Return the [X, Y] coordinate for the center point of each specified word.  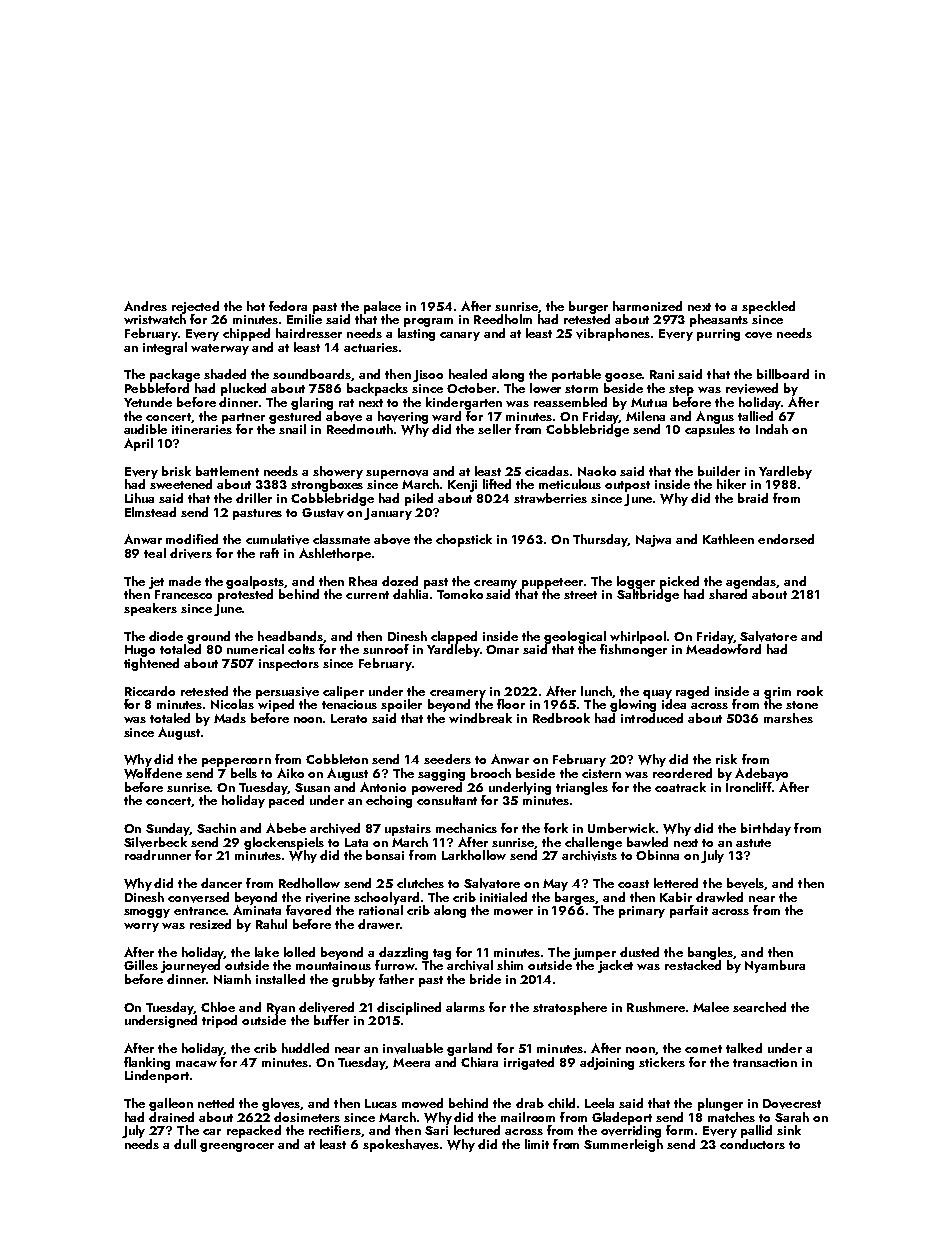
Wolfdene [153, 773]
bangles [710, 953]
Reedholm [503, 319]
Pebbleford [157, 388]
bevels [745, 883]
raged [692, 692]
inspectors [289, 665]
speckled [768, 307]
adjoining [607, 1063]
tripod [219, 1021]
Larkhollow [474, 855]
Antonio [383, 787]
